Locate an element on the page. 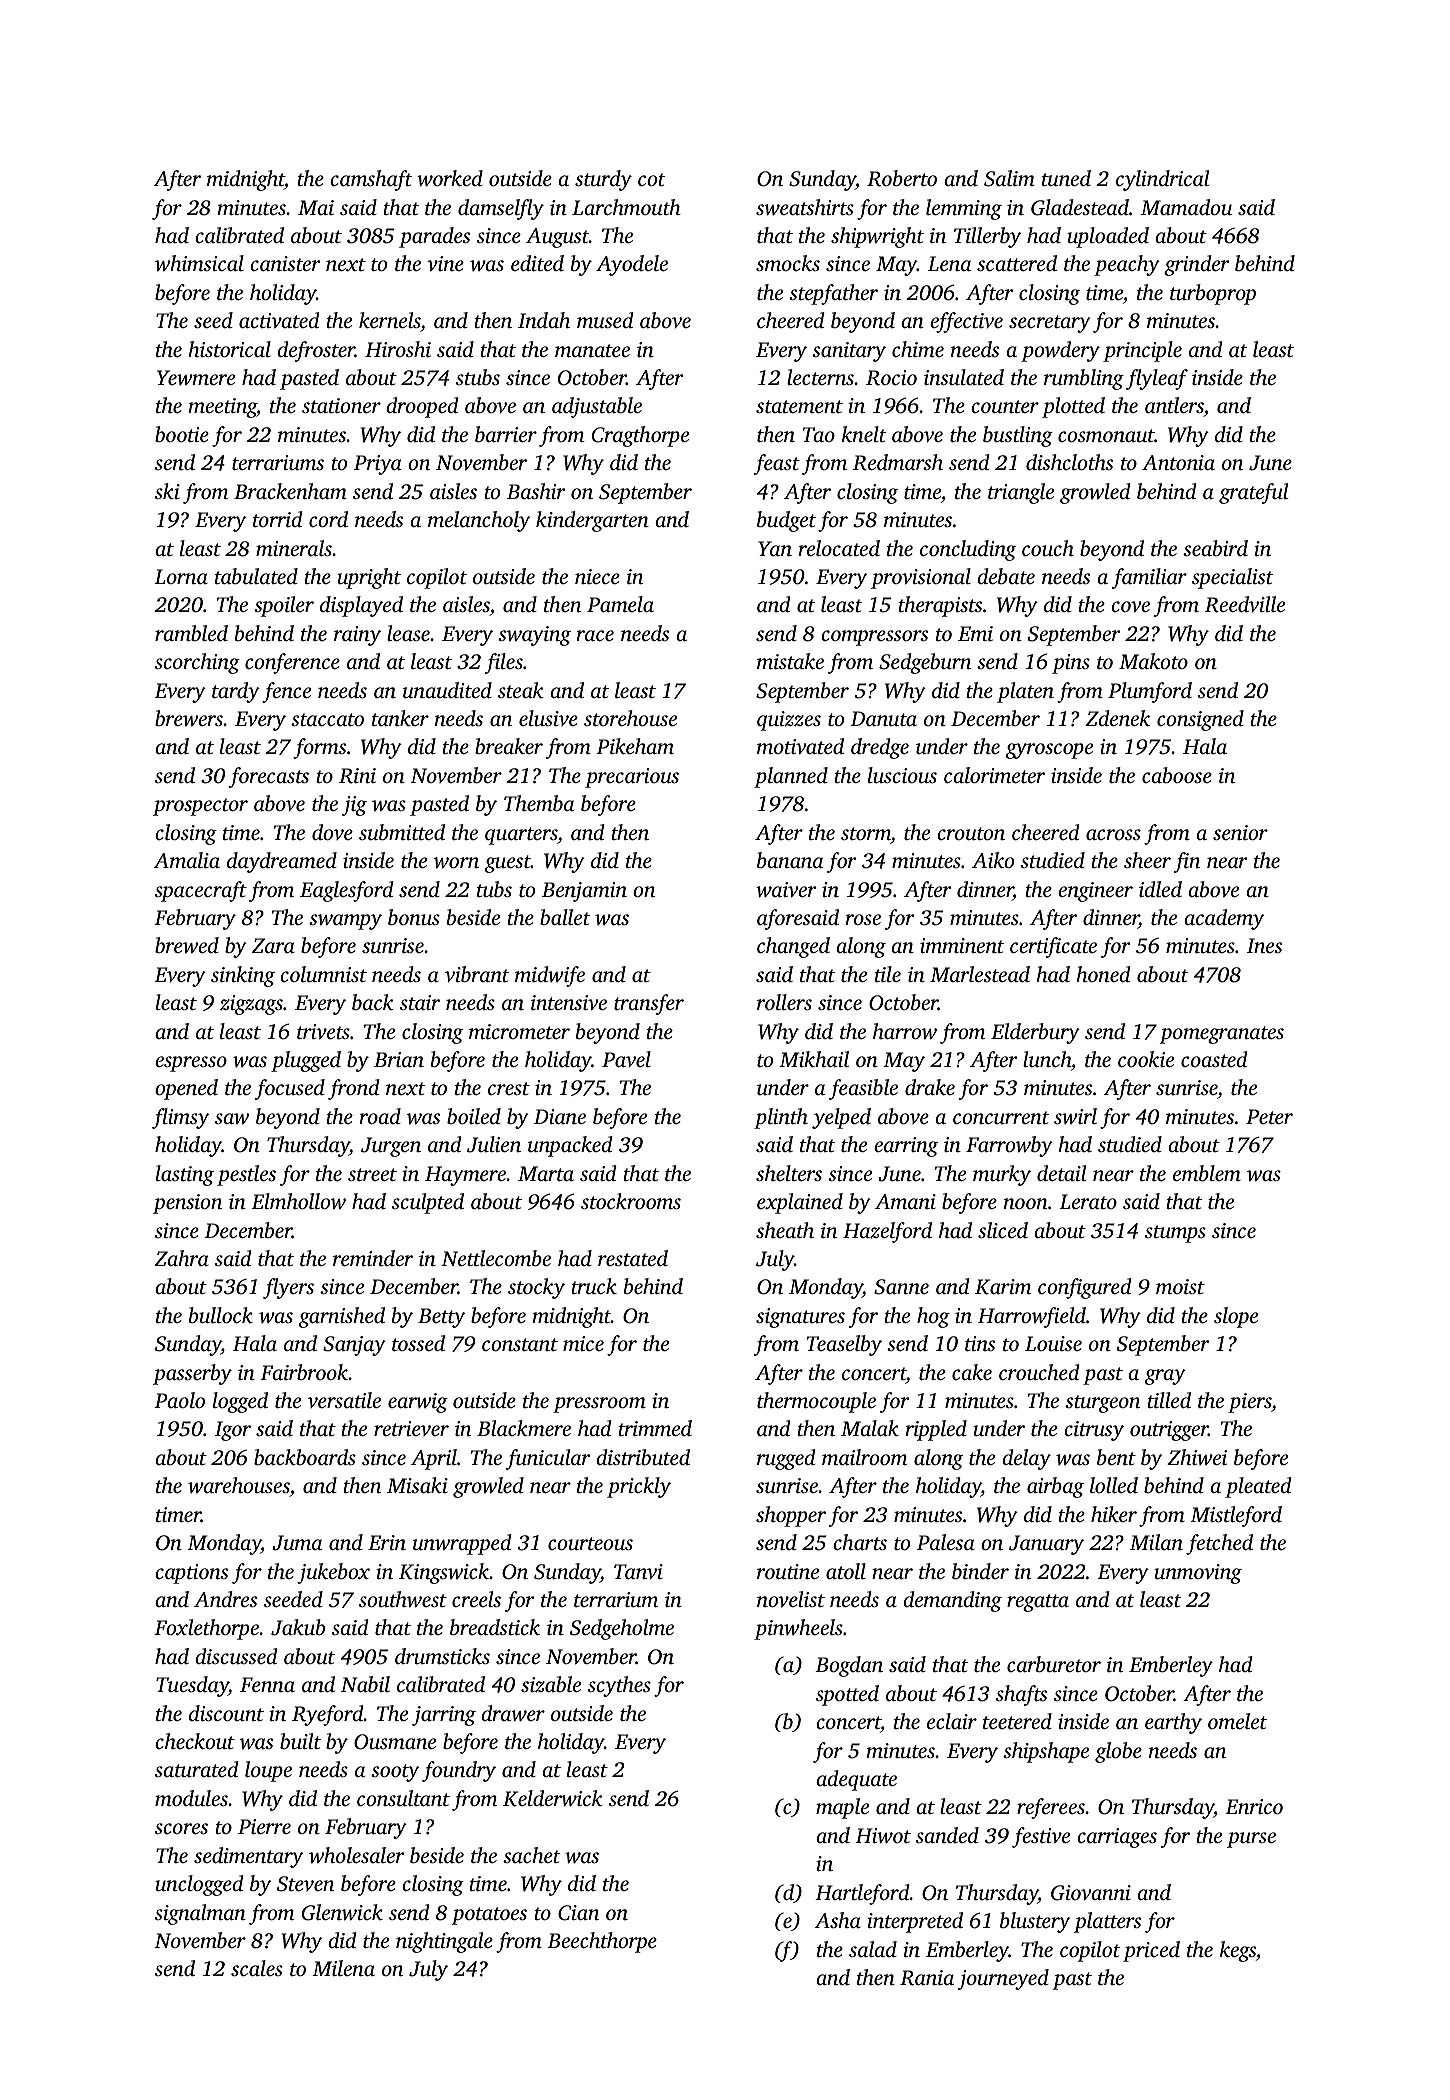 This page has height=2100, width=1450. emblem is located at coordinates (1207, 1173).
